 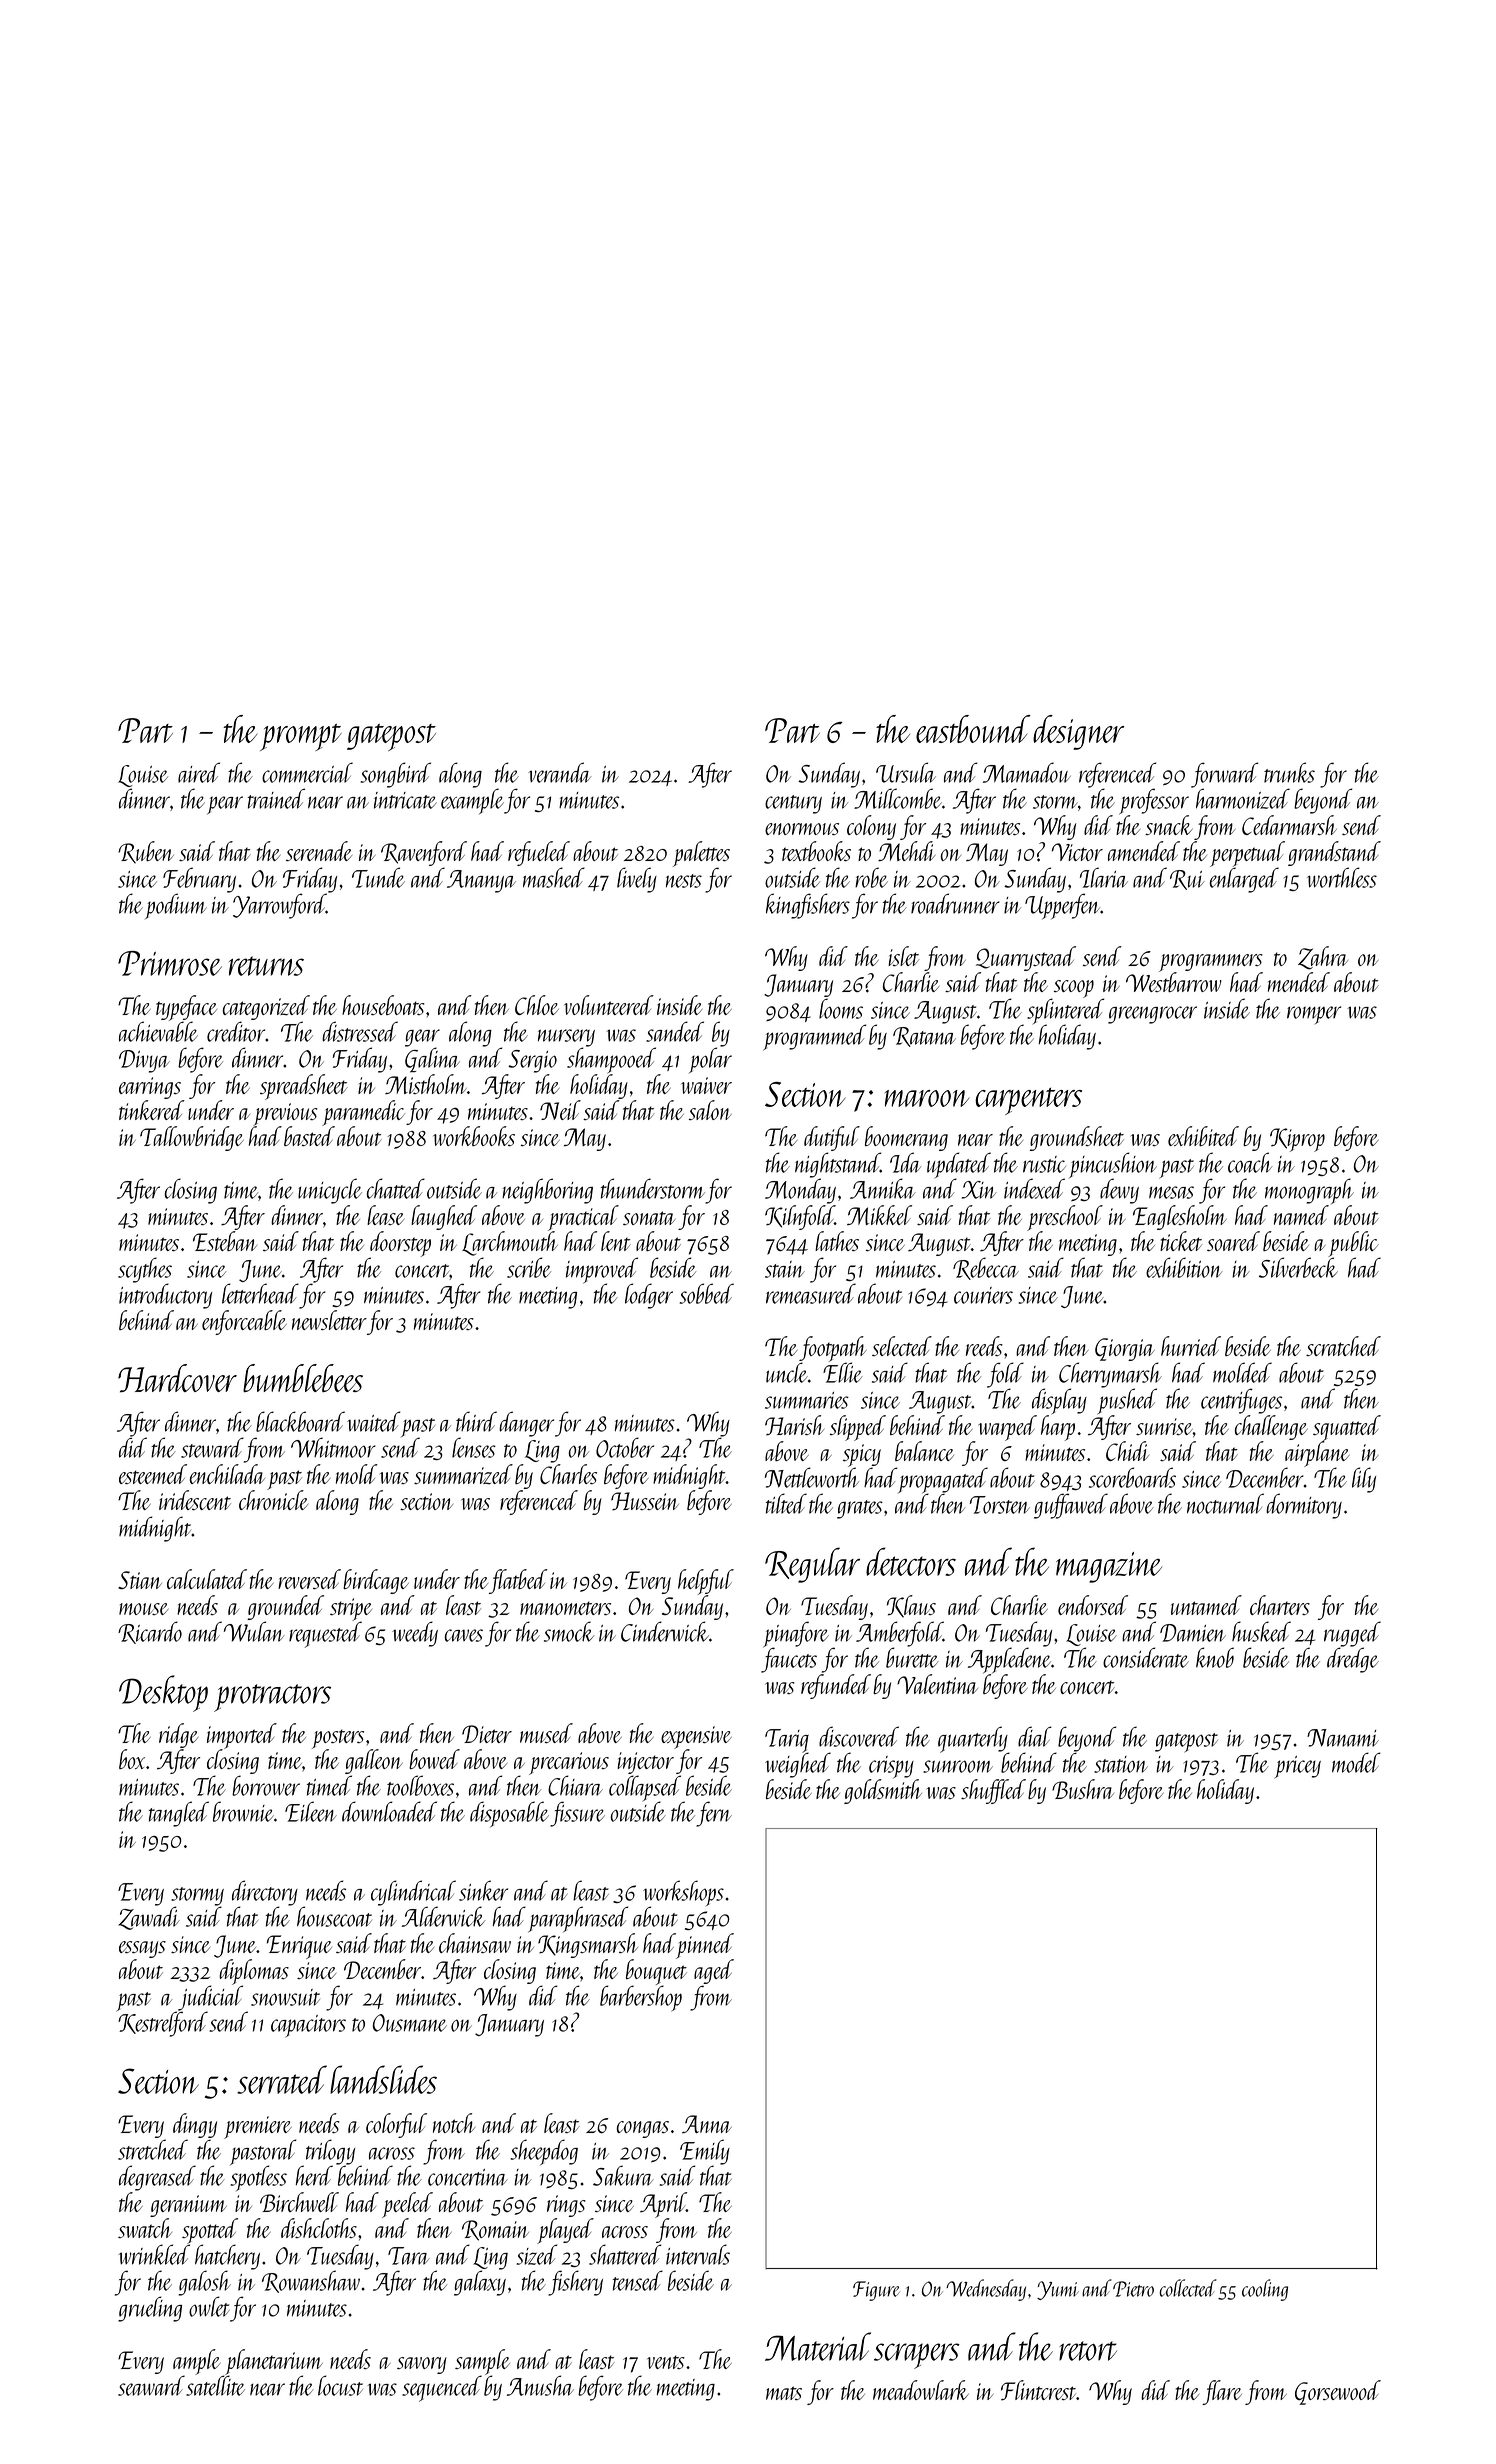 I want to click on posters, so click(x=338, y=1739).
